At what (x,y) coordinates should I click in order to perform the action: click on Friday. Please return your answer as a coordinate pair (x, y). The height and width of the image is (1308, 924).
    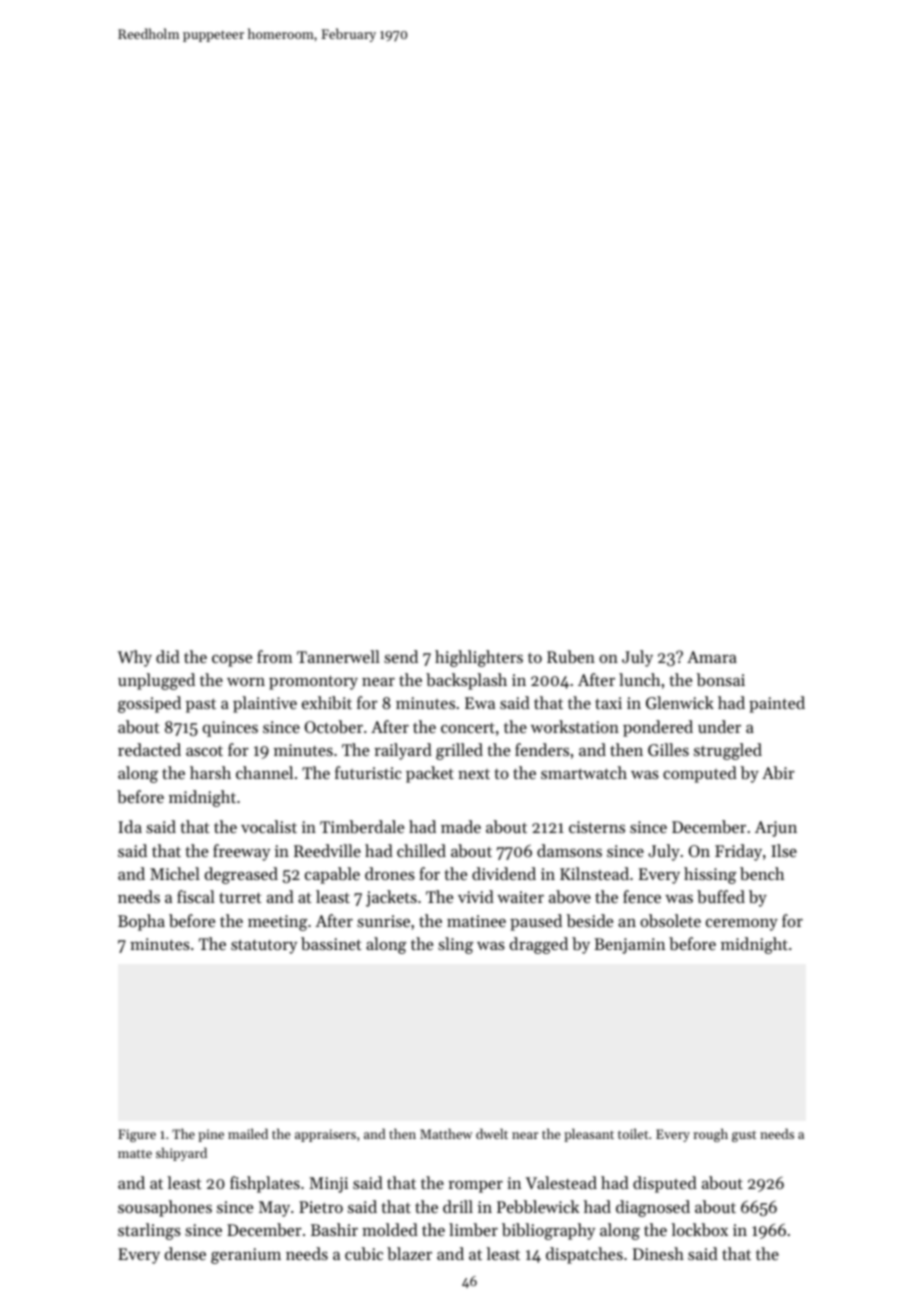
    Looking at the image, I should click on (738, 852).
